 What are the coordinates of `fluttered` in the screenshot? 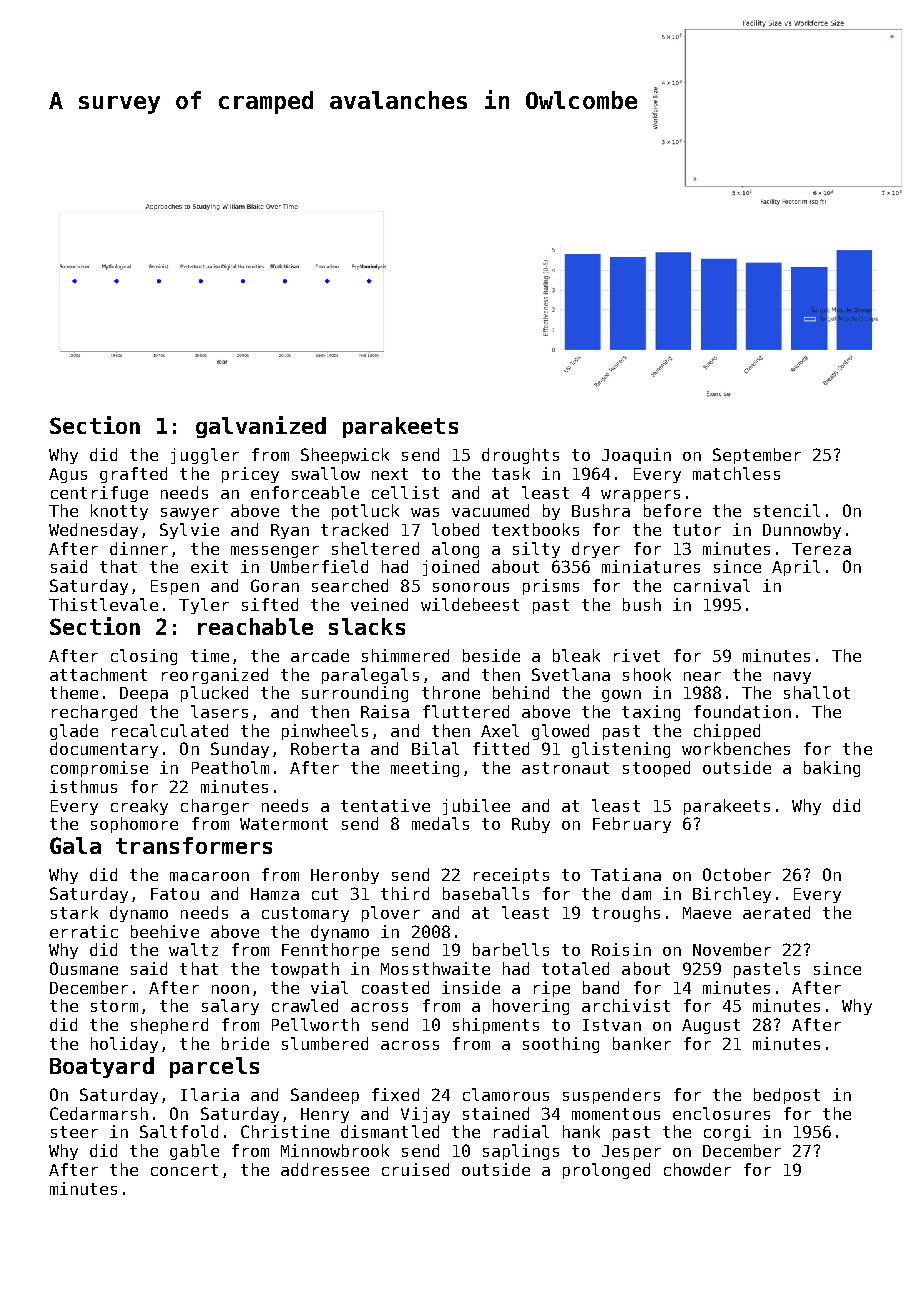 It's located at (466, 711).
